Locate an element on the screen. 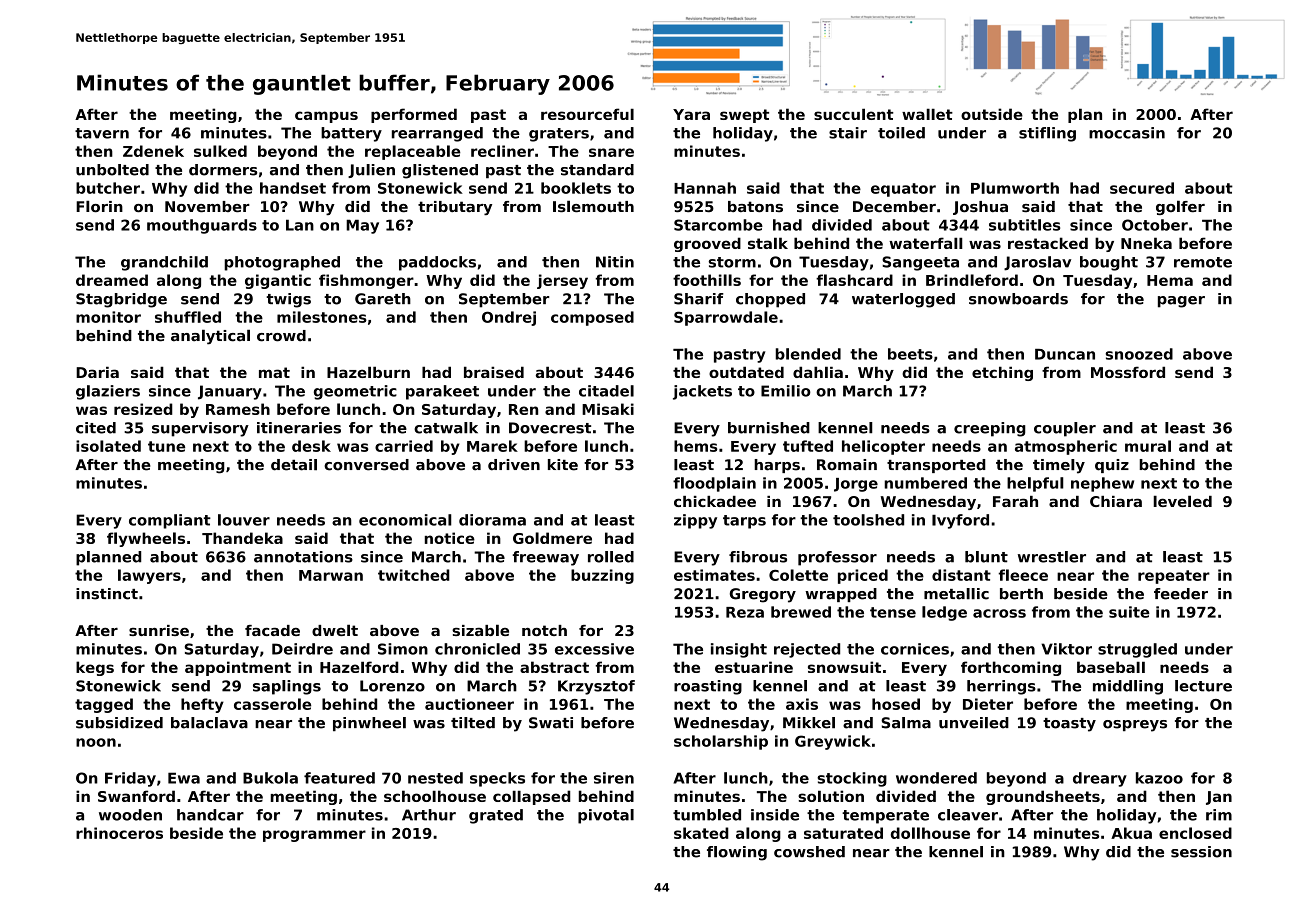 This screenshot has width=1308, height=924. siren is located at coordinates (614, 778).
